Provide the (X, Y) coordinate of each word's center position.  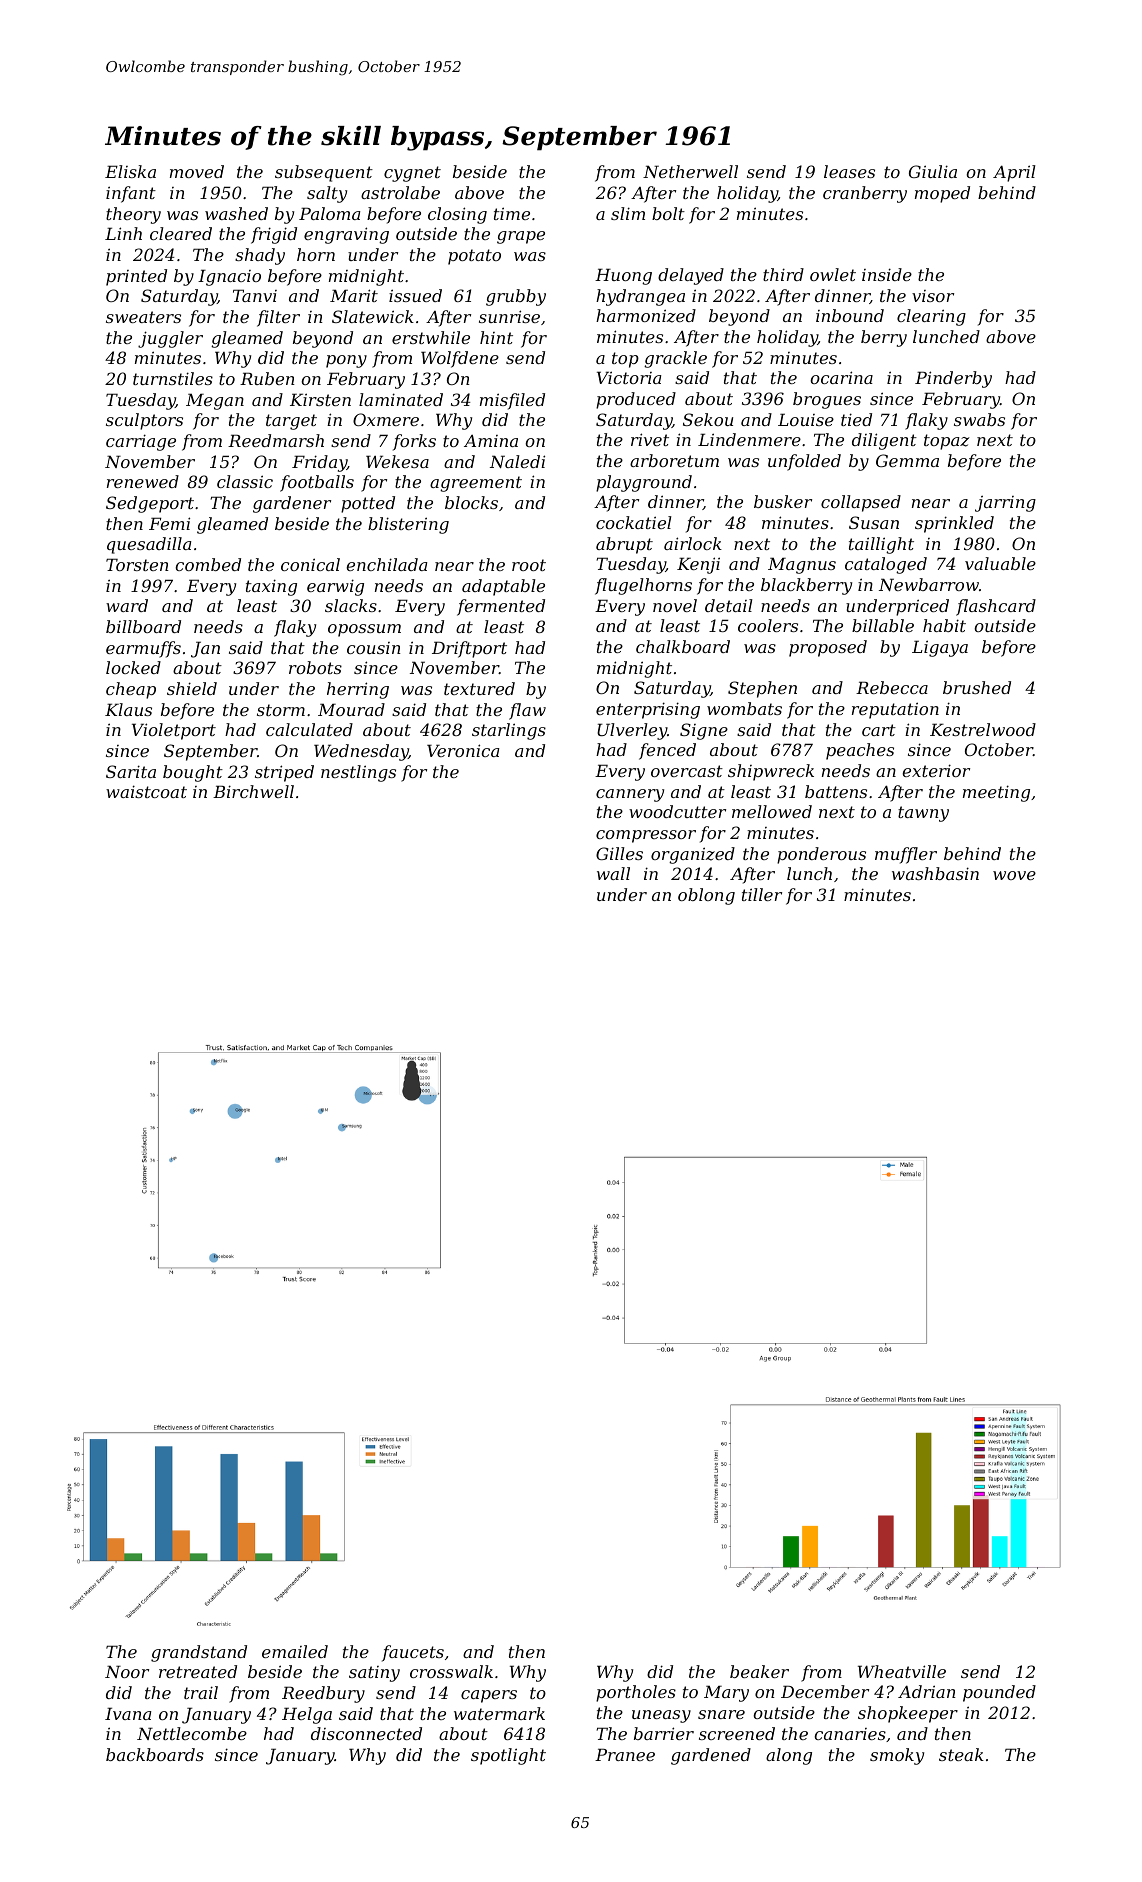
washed (236, 213)
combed (208, 564)
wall (613, 873)
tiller (762, 894)
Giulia (933, 171)
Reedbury (323, 1694)
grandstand (199, 1653)
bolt (668, 213)
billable (883, 625)
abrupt (624, 545)
